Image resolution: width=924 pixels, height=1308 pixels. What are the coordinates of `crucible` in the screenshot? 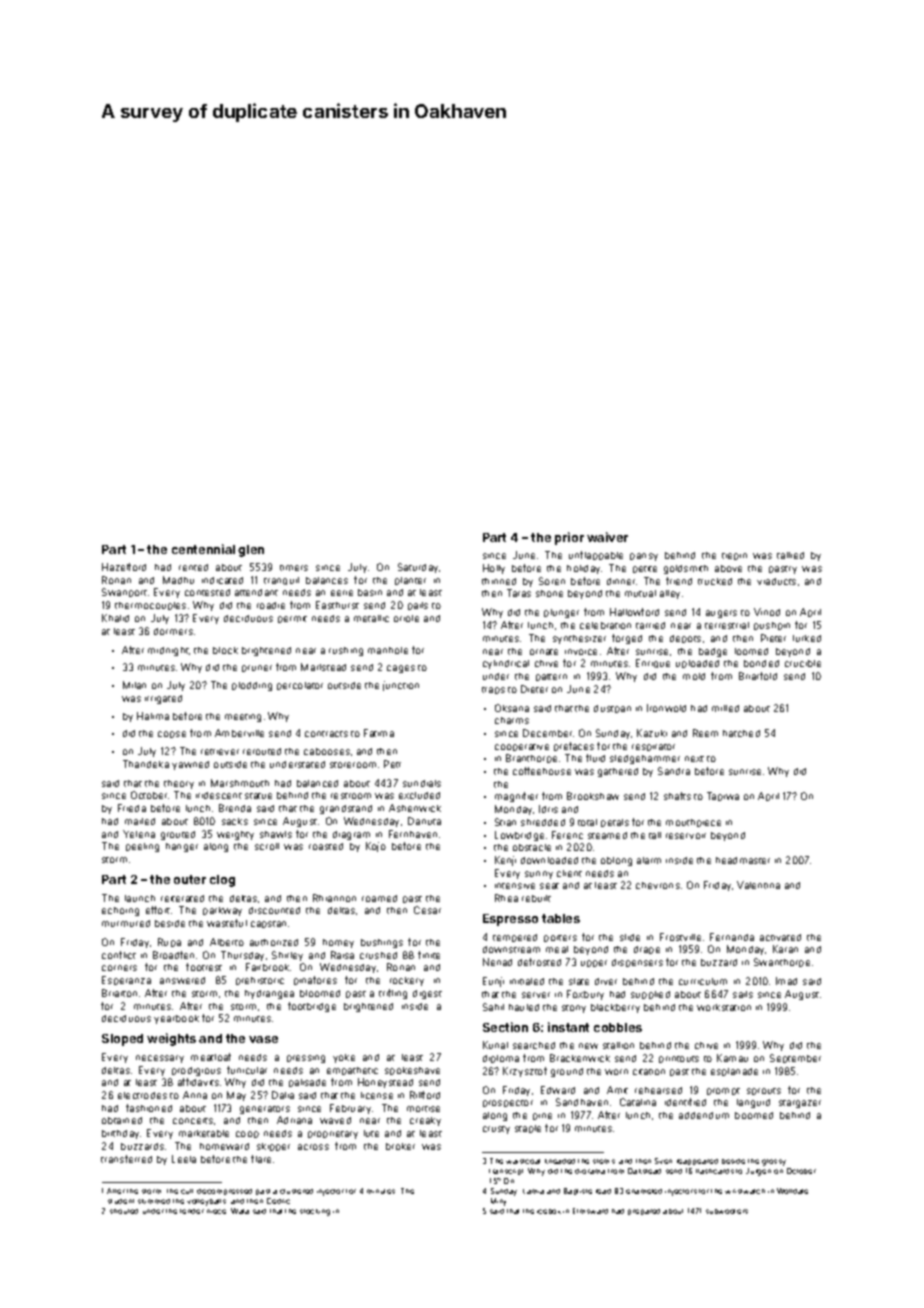 It's located at (803, 663).
